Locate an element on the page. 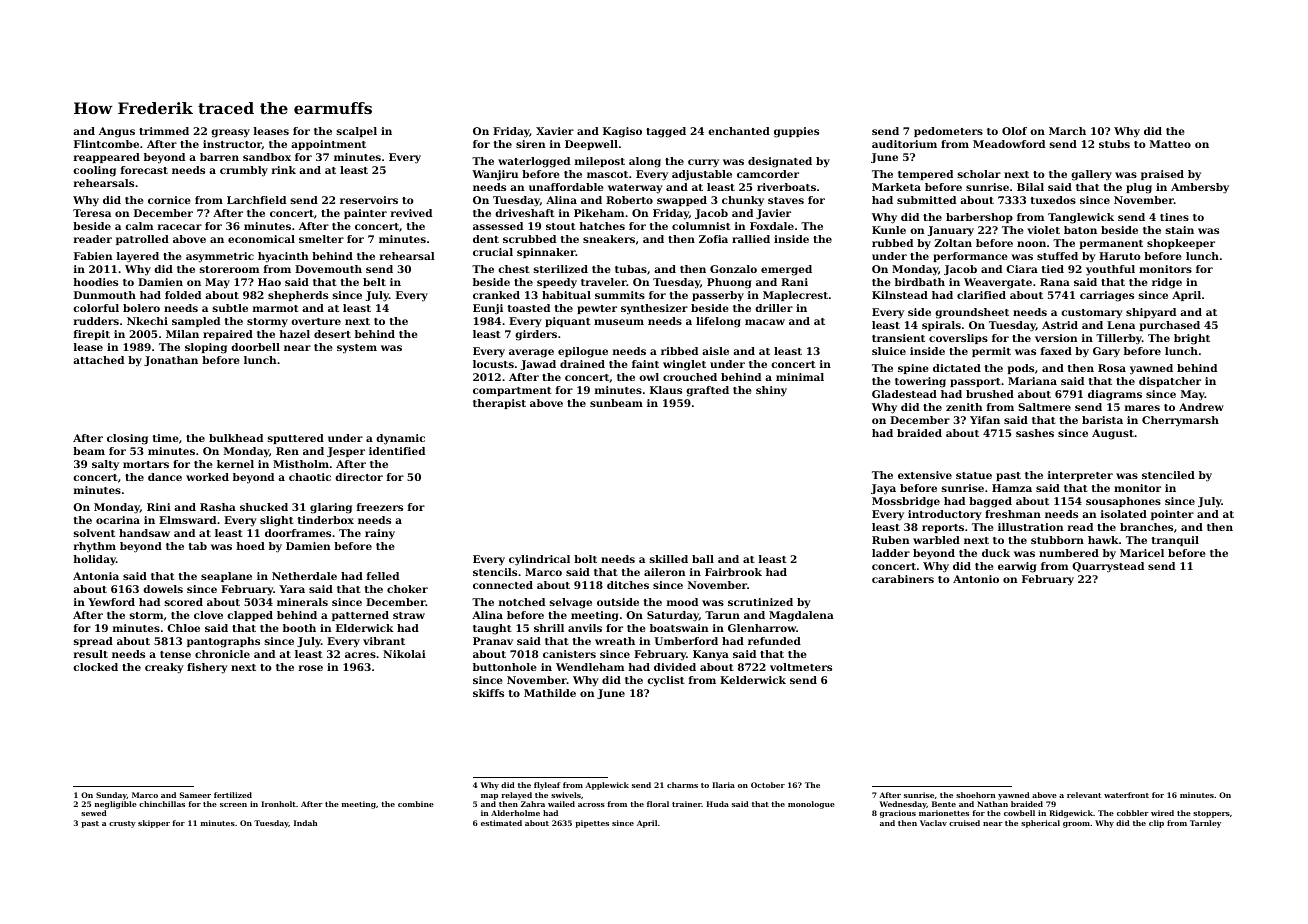 Image resolution: width=1308 pixels, height=924 pixels. Indah is located at coordinates (306, 823).
